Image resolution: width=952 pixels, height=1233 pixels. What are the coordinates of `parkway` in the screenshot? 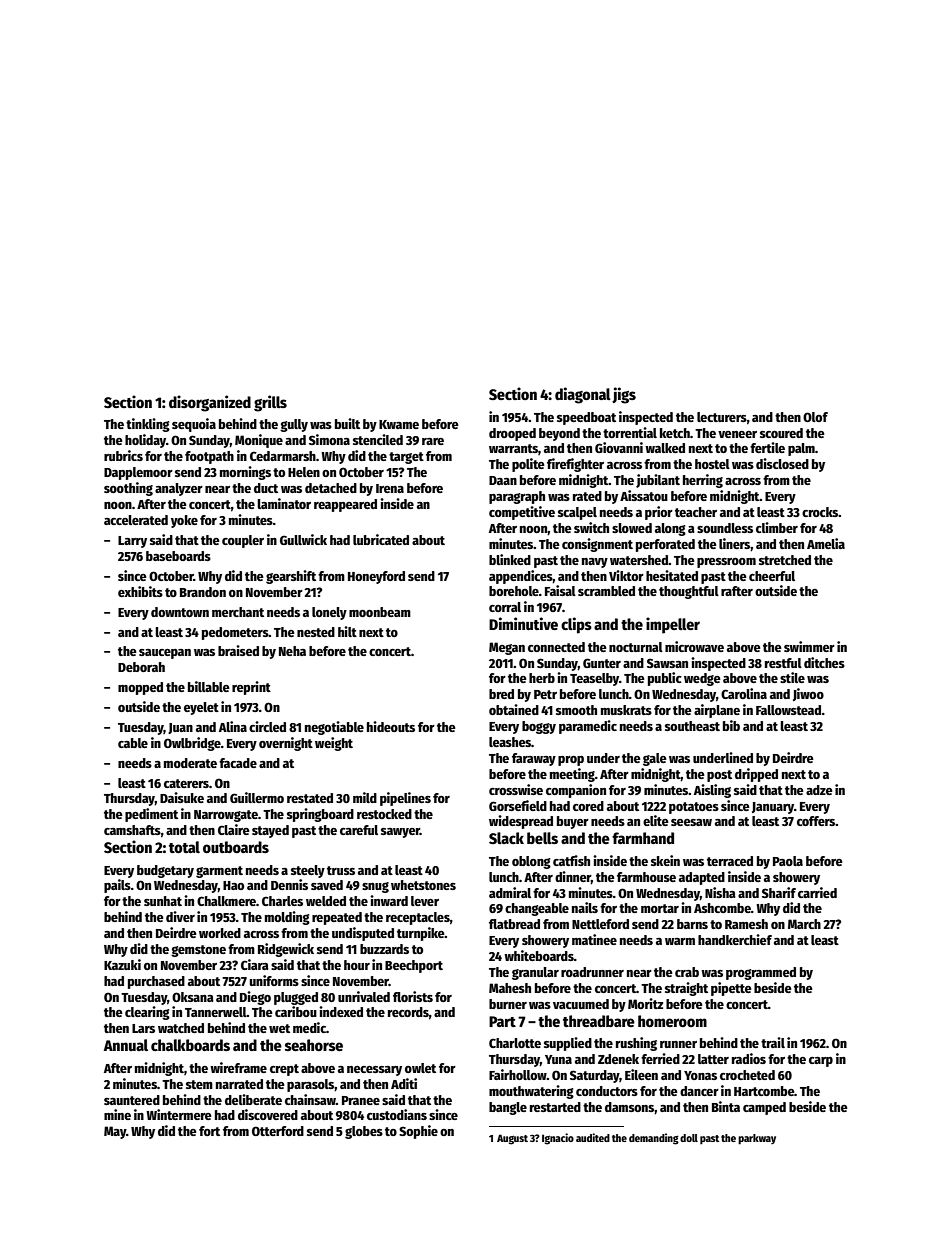 It's located at (757, 1139).
